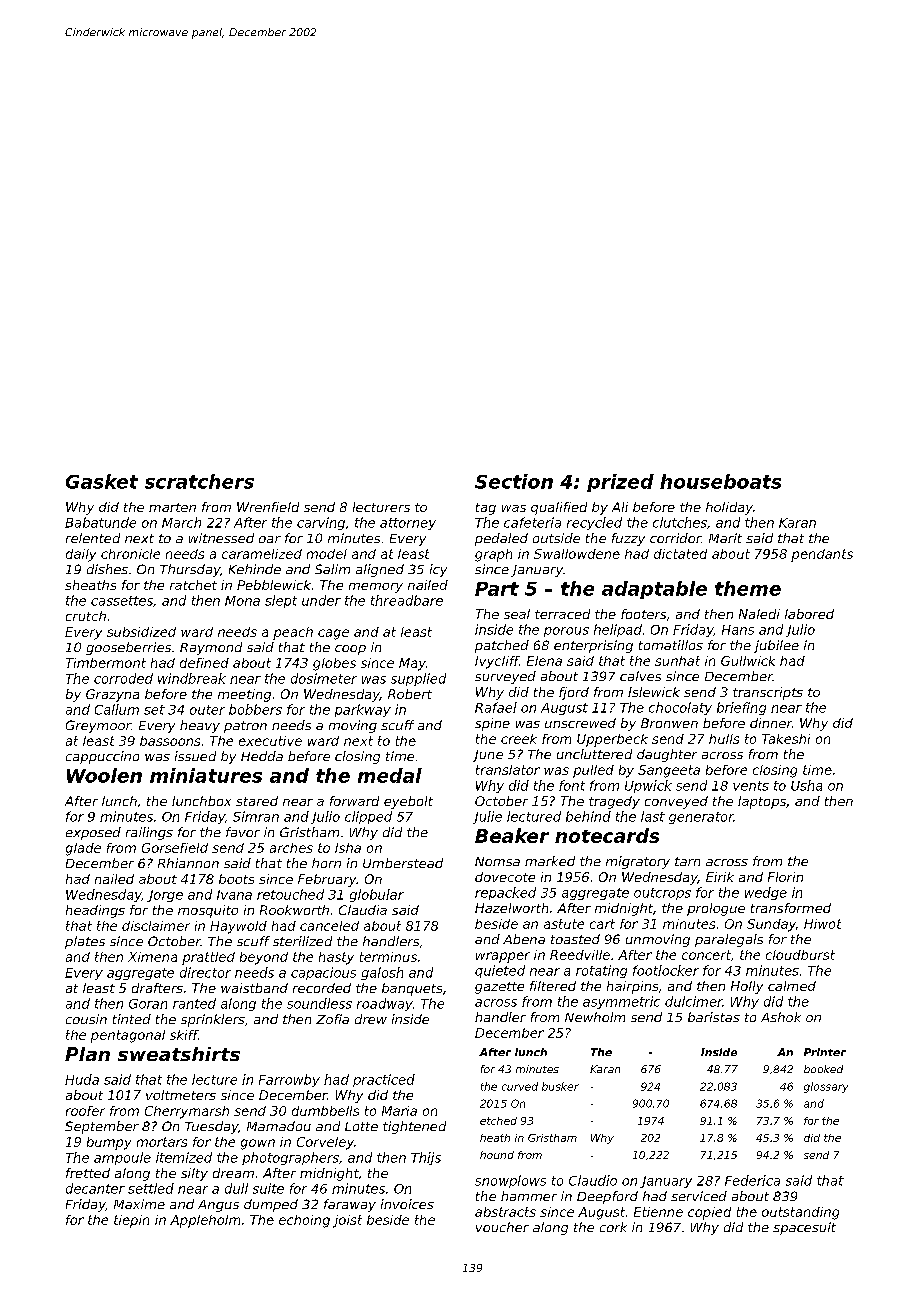  Describe the element at coordinates (289, 1080) in the page. I see `Farrowby` at that location.
